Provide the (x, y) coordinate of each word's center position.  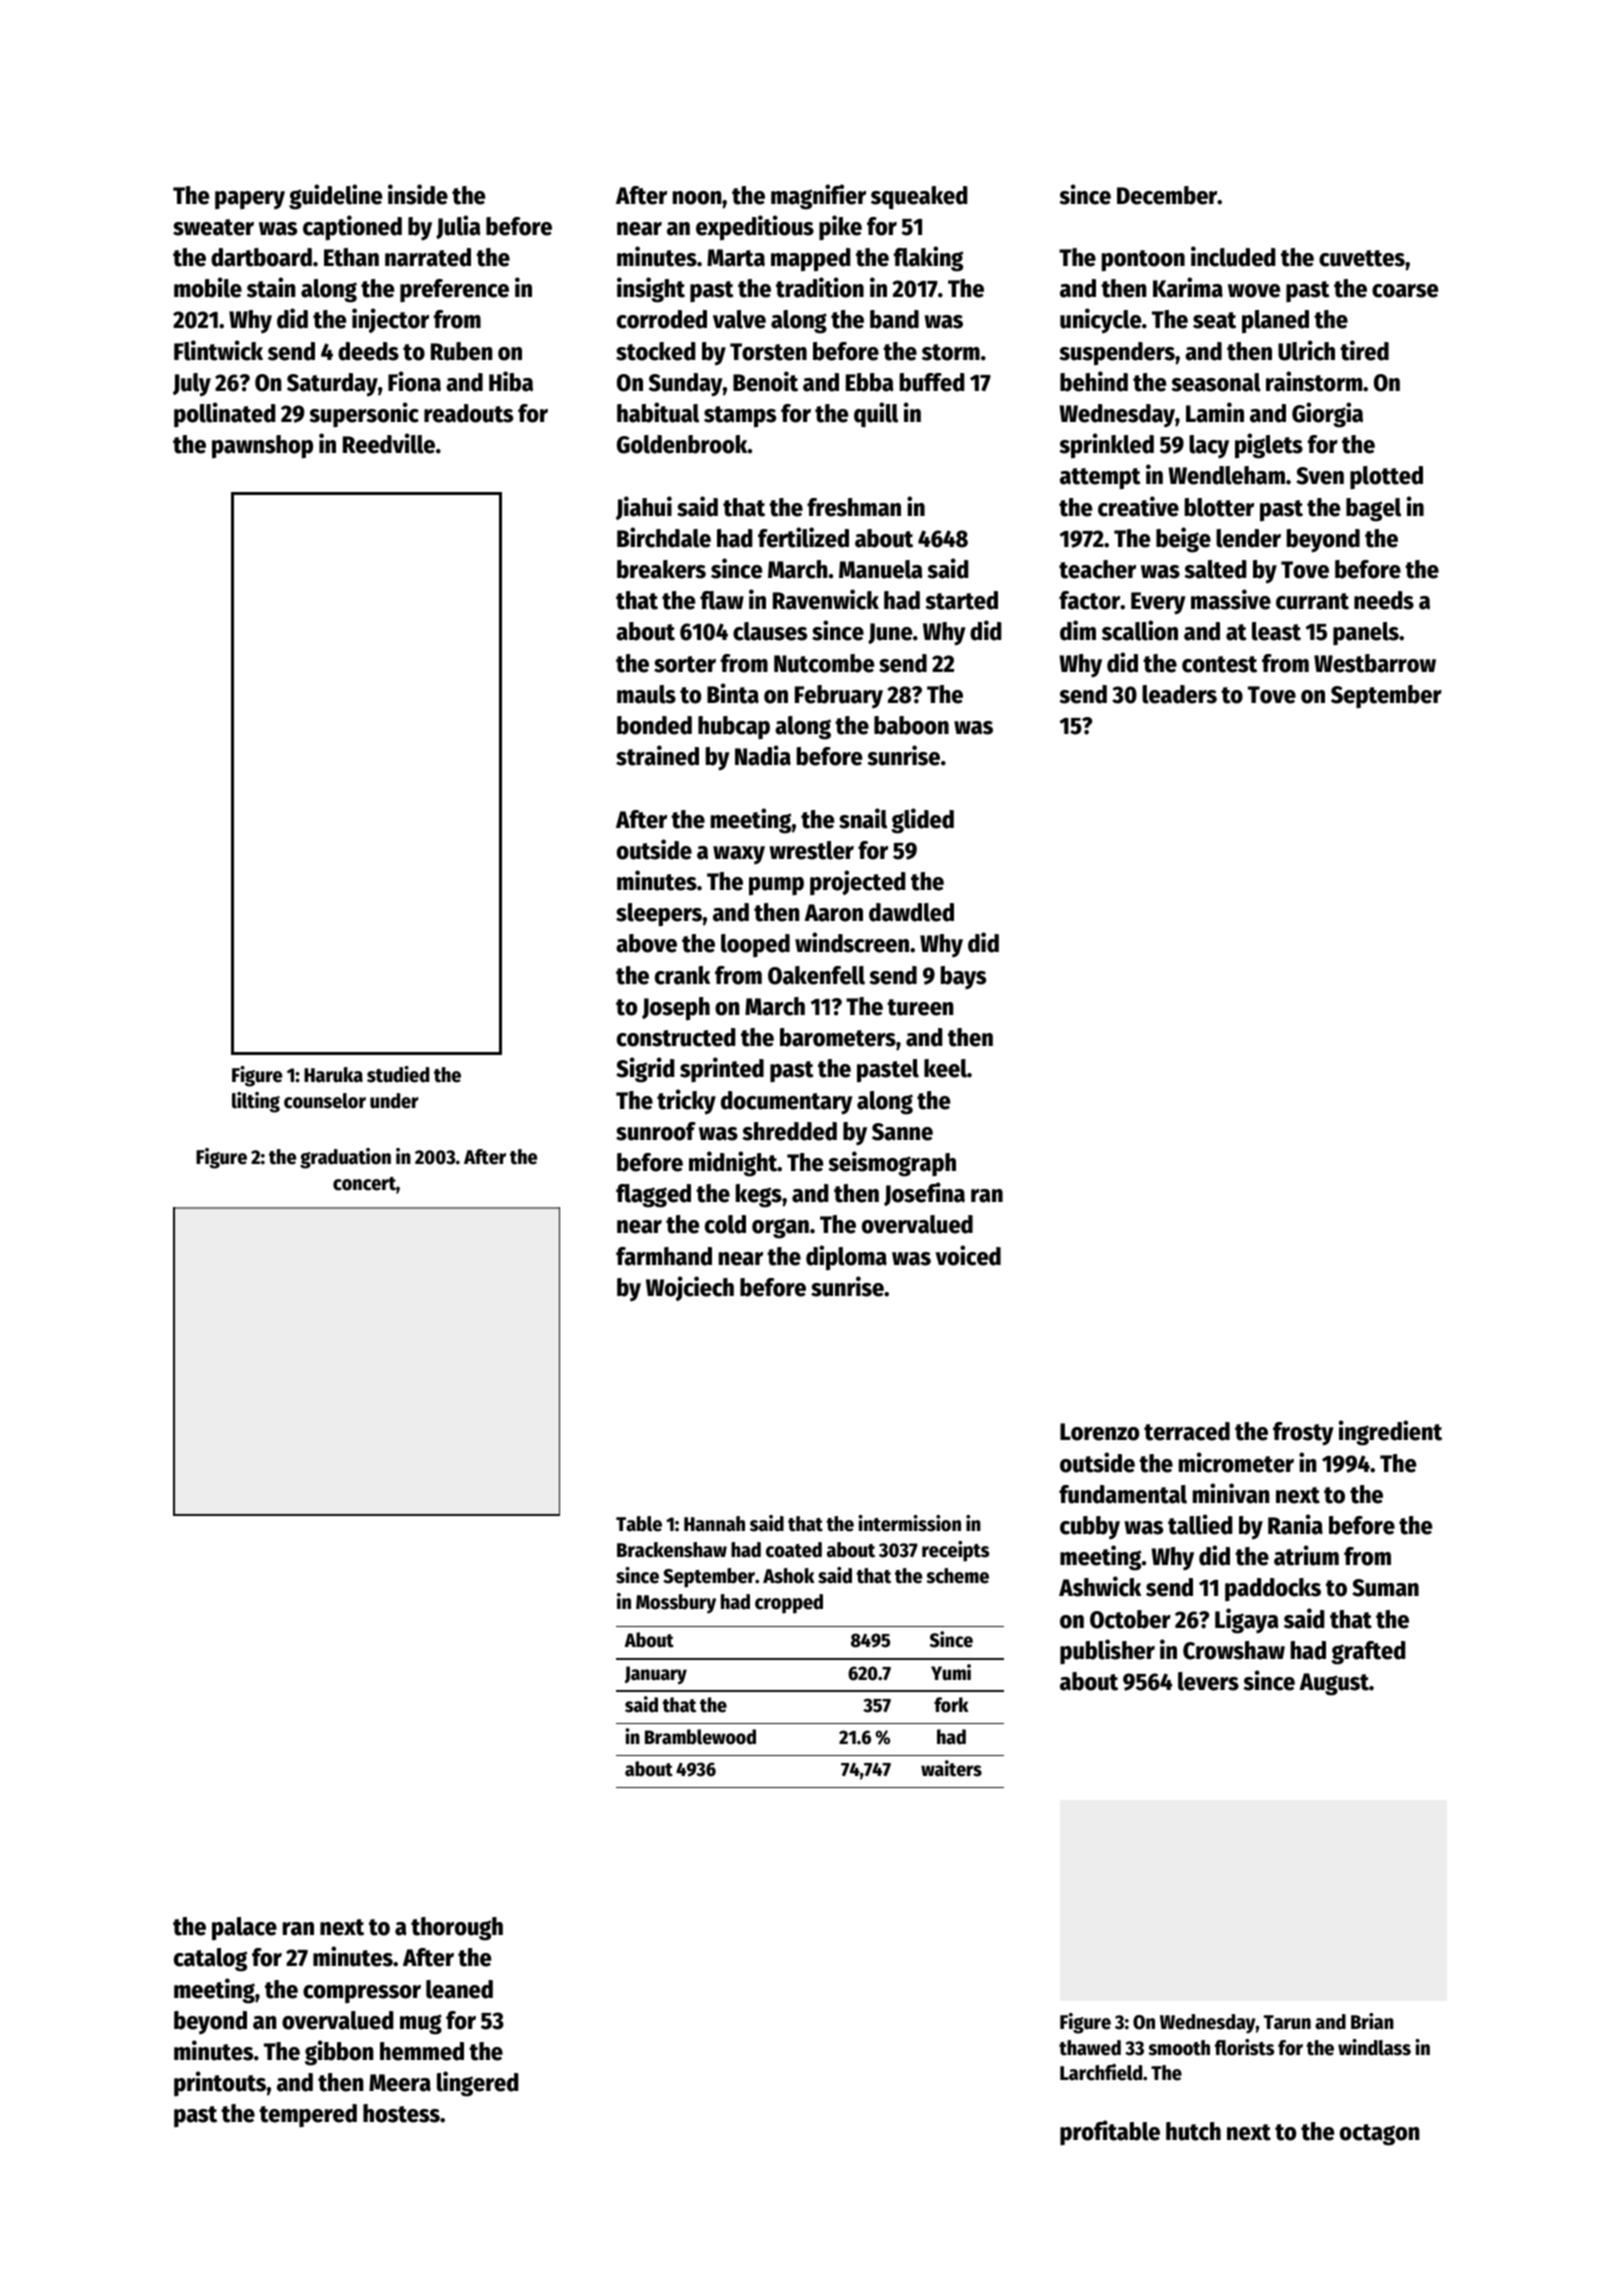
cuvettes (1362, 258)
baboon (911, 725)
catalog (210, 1960)
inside (418, 194)
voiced (968, 1255)
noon (697, 198)
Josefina (924, 1194)
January (656, 1675)
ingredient (1390, 1433)
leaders (1179, 694)
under (394, 1101)
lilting (256, 1102)
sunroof (656, 1131)
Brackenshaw (672, 1550)
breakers (661, 569)
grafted (1368, 1653)
